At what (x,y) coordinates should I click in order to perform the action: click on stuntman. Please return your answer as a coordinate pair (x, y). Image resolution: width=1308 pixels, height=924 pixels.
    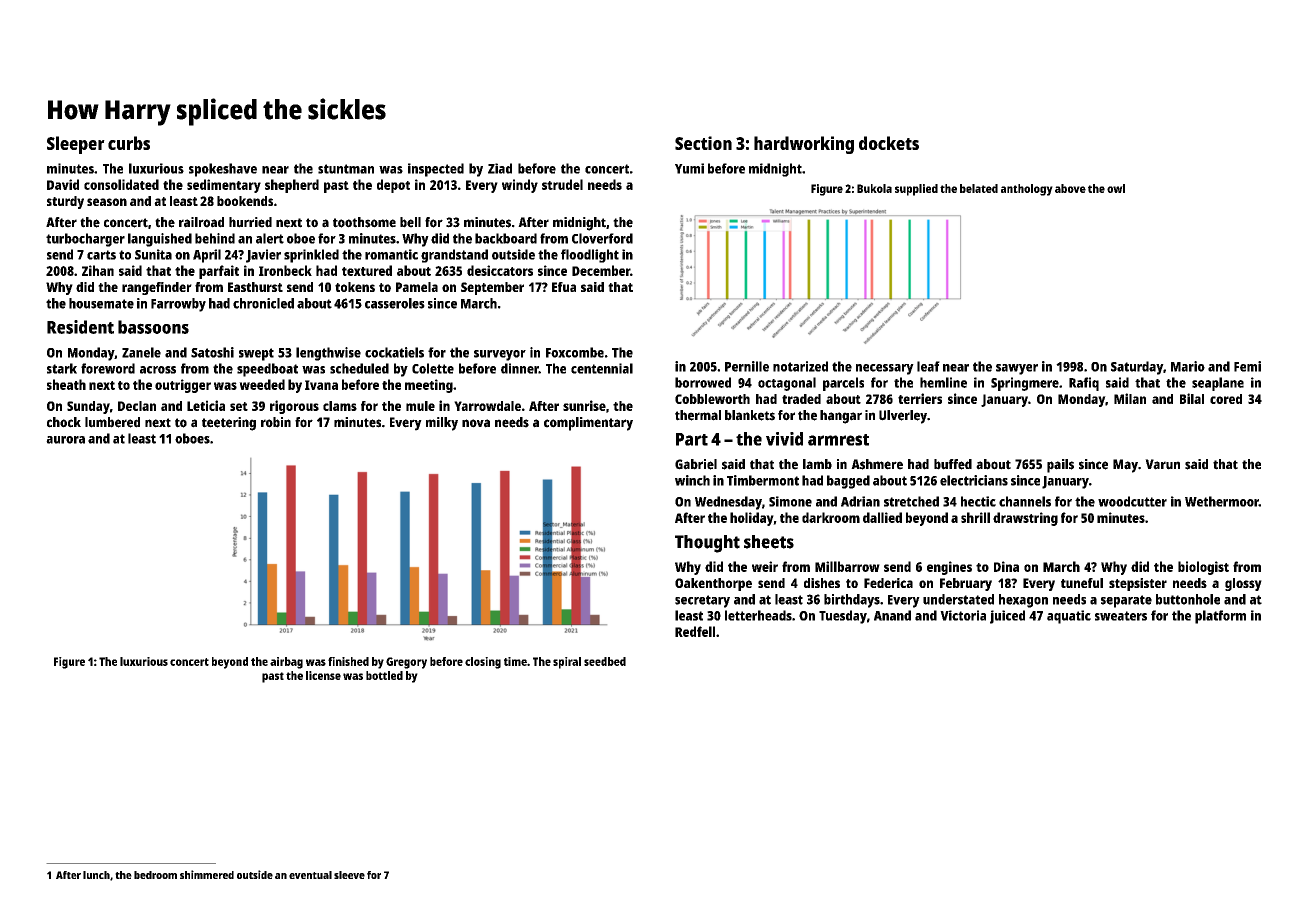
    Looking at the image, I should click on (346, 169).
